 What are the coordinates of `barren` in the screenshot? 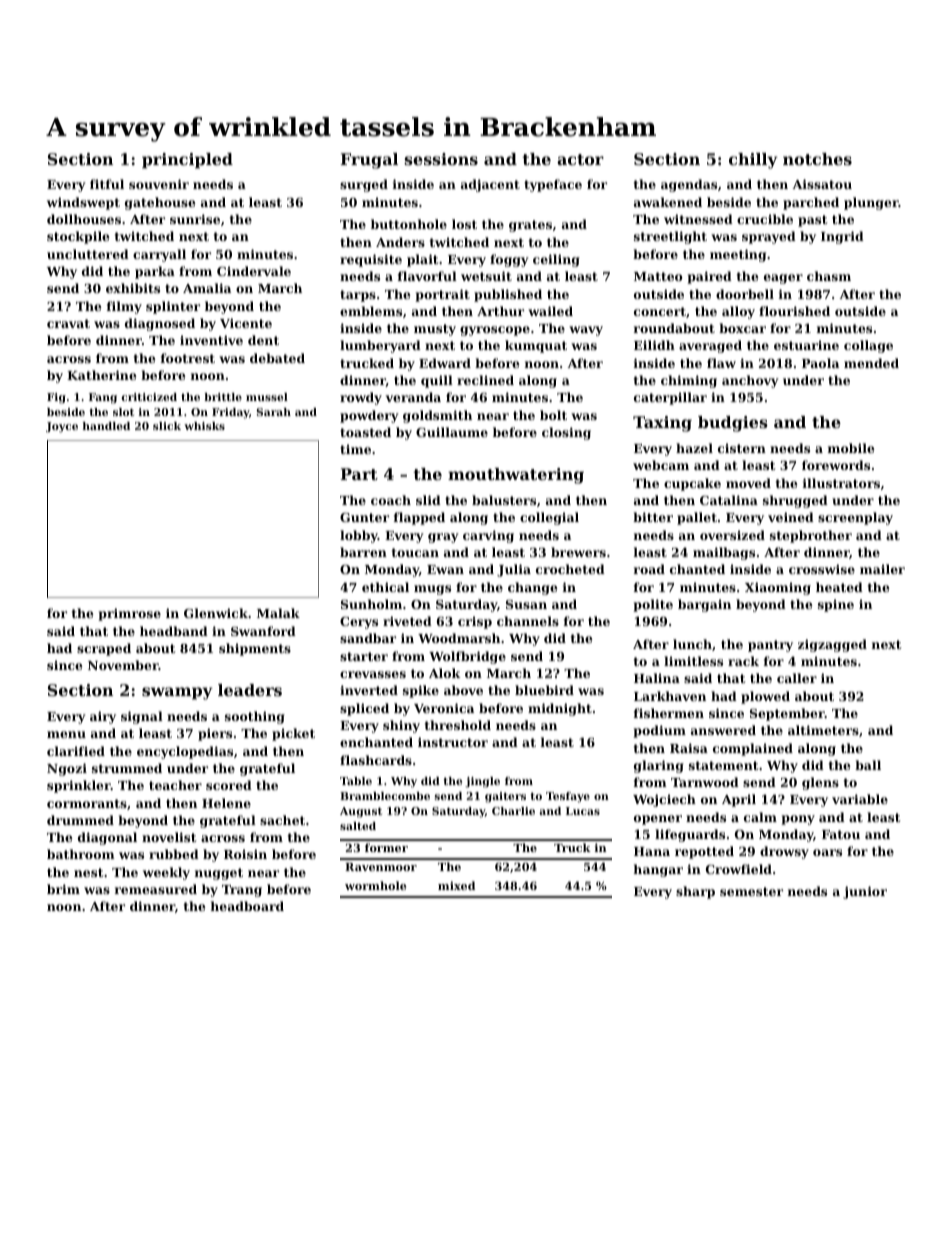 It's located at (363, 552).
